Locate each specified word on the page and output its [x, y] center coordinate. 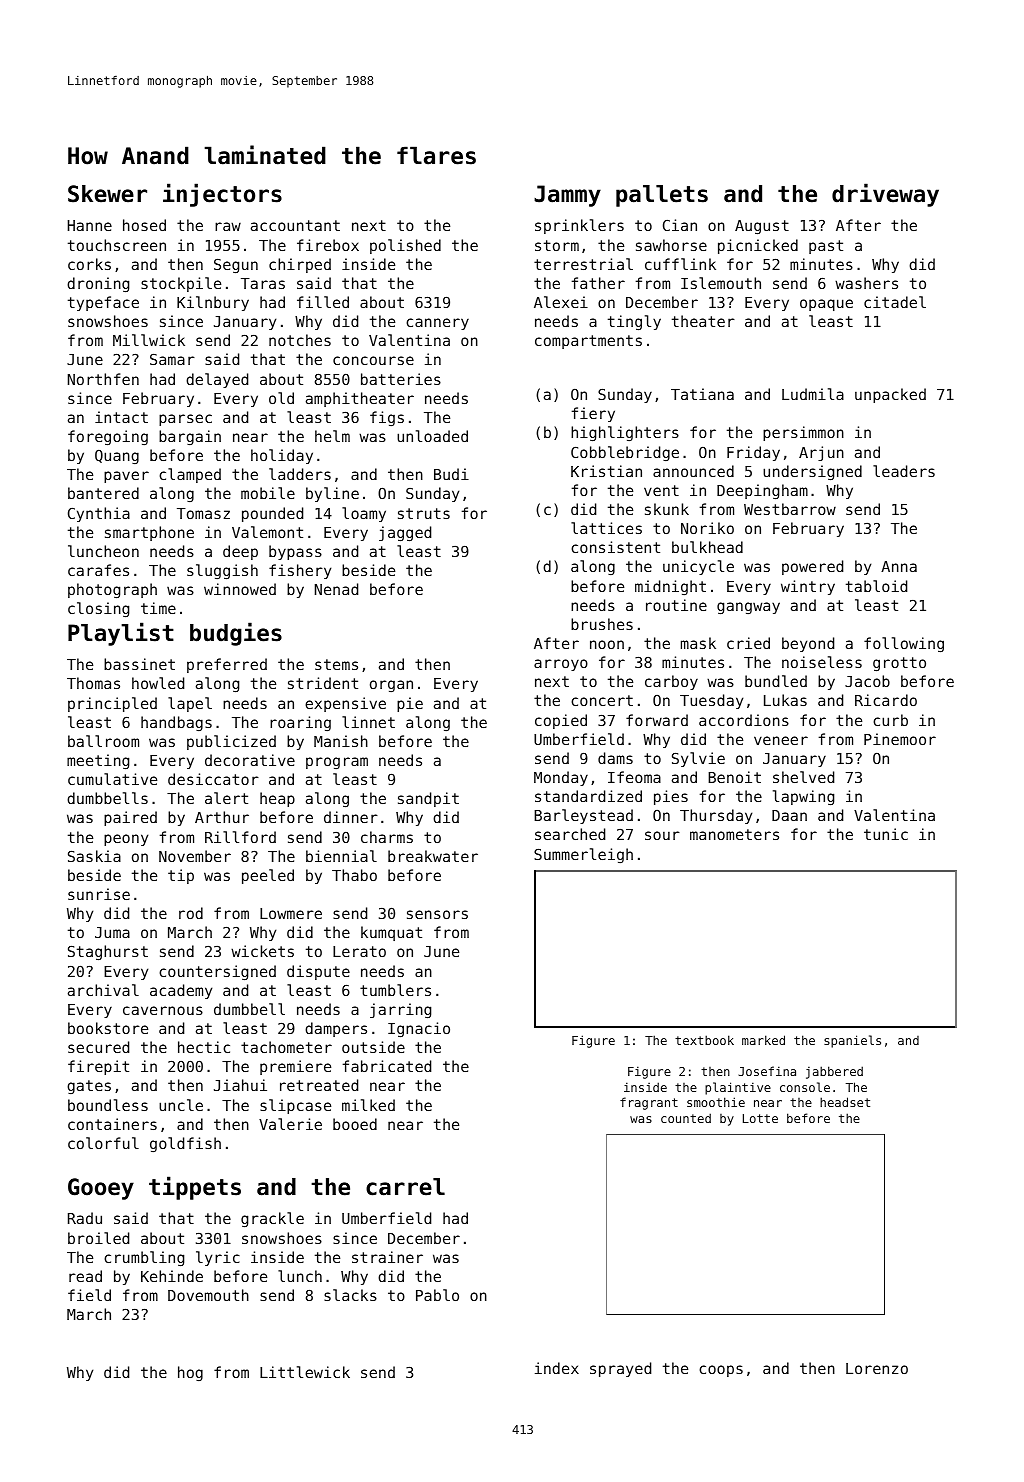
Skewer [107, 194]
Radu [85, 1218]
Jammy [567, 196]
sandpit [428, 799]
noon [607, 644]
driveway [885, 195]
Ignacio [419, 1029]
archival [103, 990]
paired [130, 818]
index [557, 1368]
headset [845, 1102]
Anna [899, 566]
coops [721, 1371]
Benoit [734, 777]
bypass [295, 552]
